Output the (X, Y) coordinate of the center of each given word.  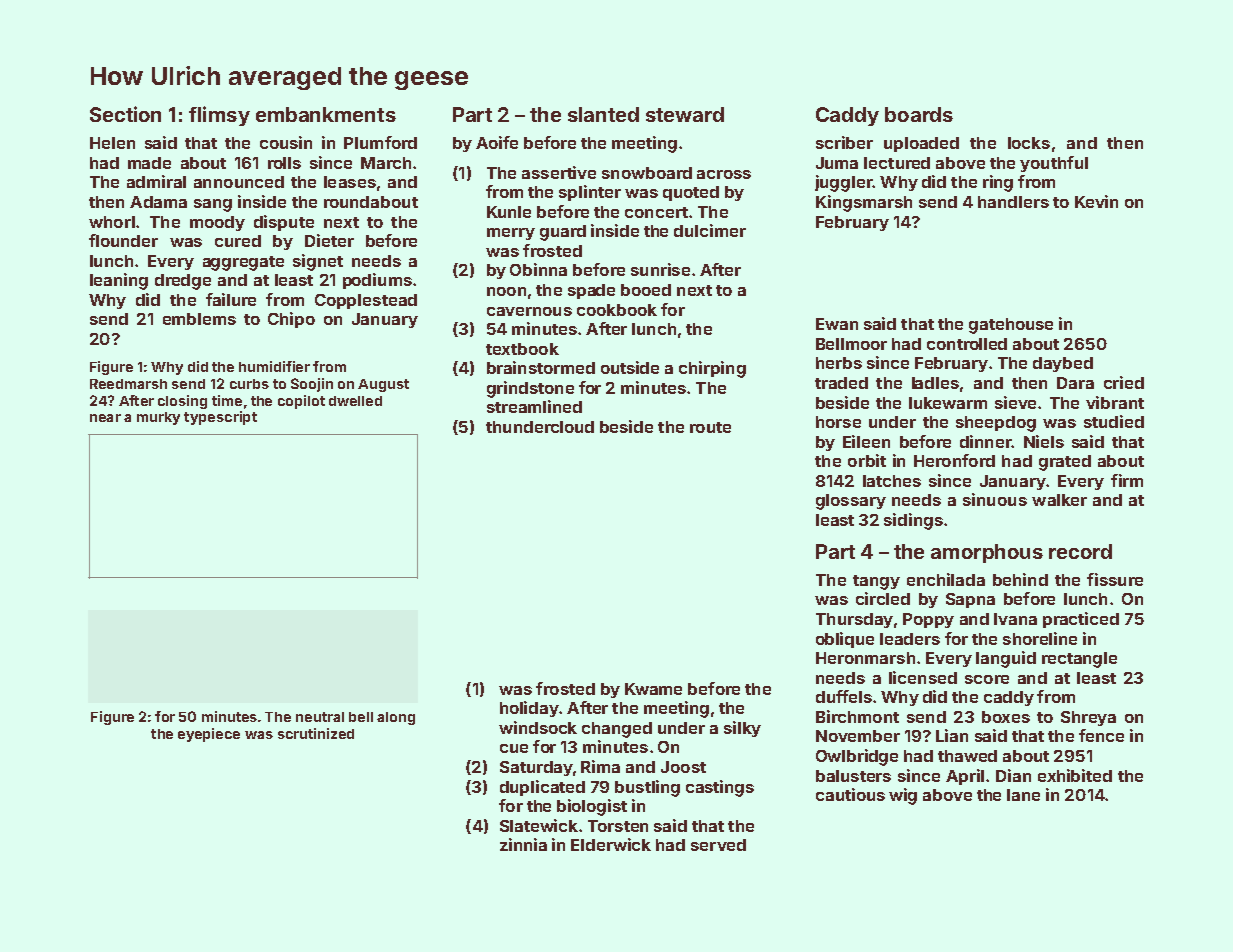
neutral (320, 717)
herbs (839, 363)
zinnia (523, 844)
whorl (112, 222)
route (710, 427)
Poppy (928, 620)
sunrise (660, 269)
